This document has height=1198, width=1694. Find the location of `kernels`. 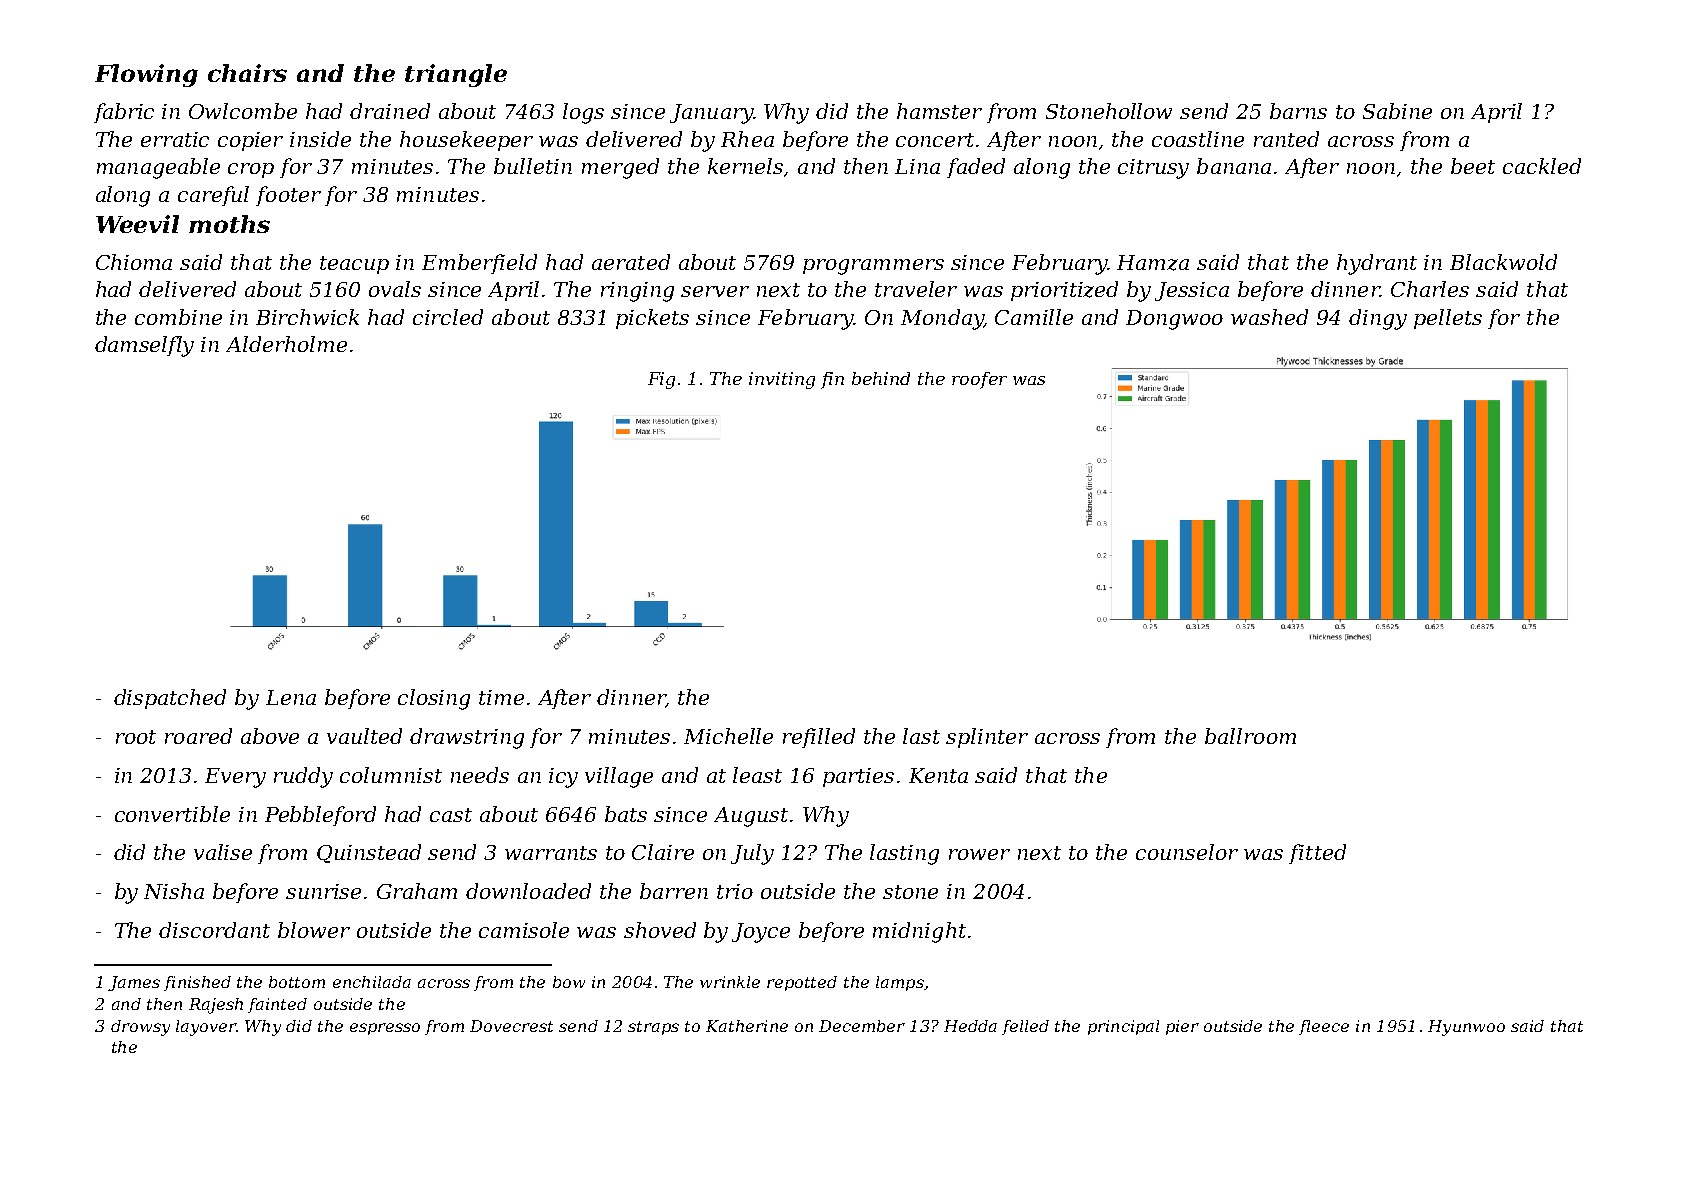

kernels is located at coordinates (745, 166).
